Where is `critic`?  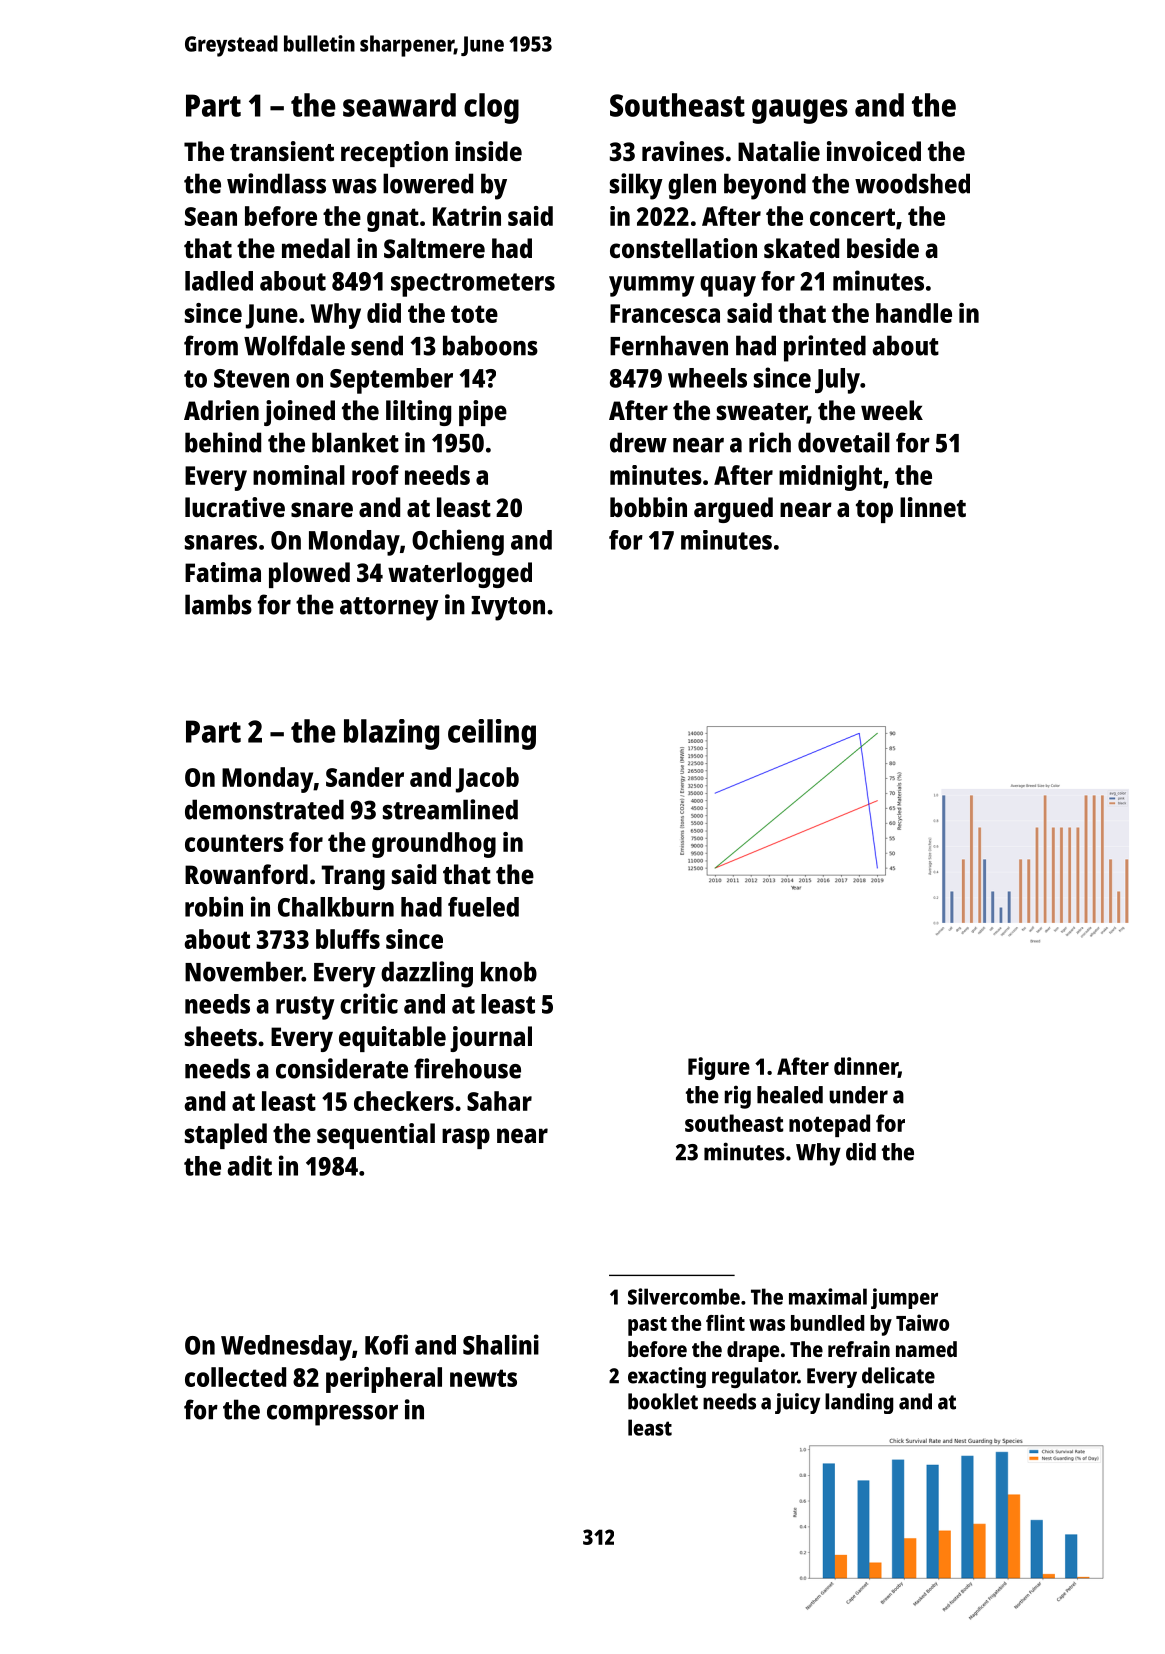
critic is located at coordinates (369, 1003).
